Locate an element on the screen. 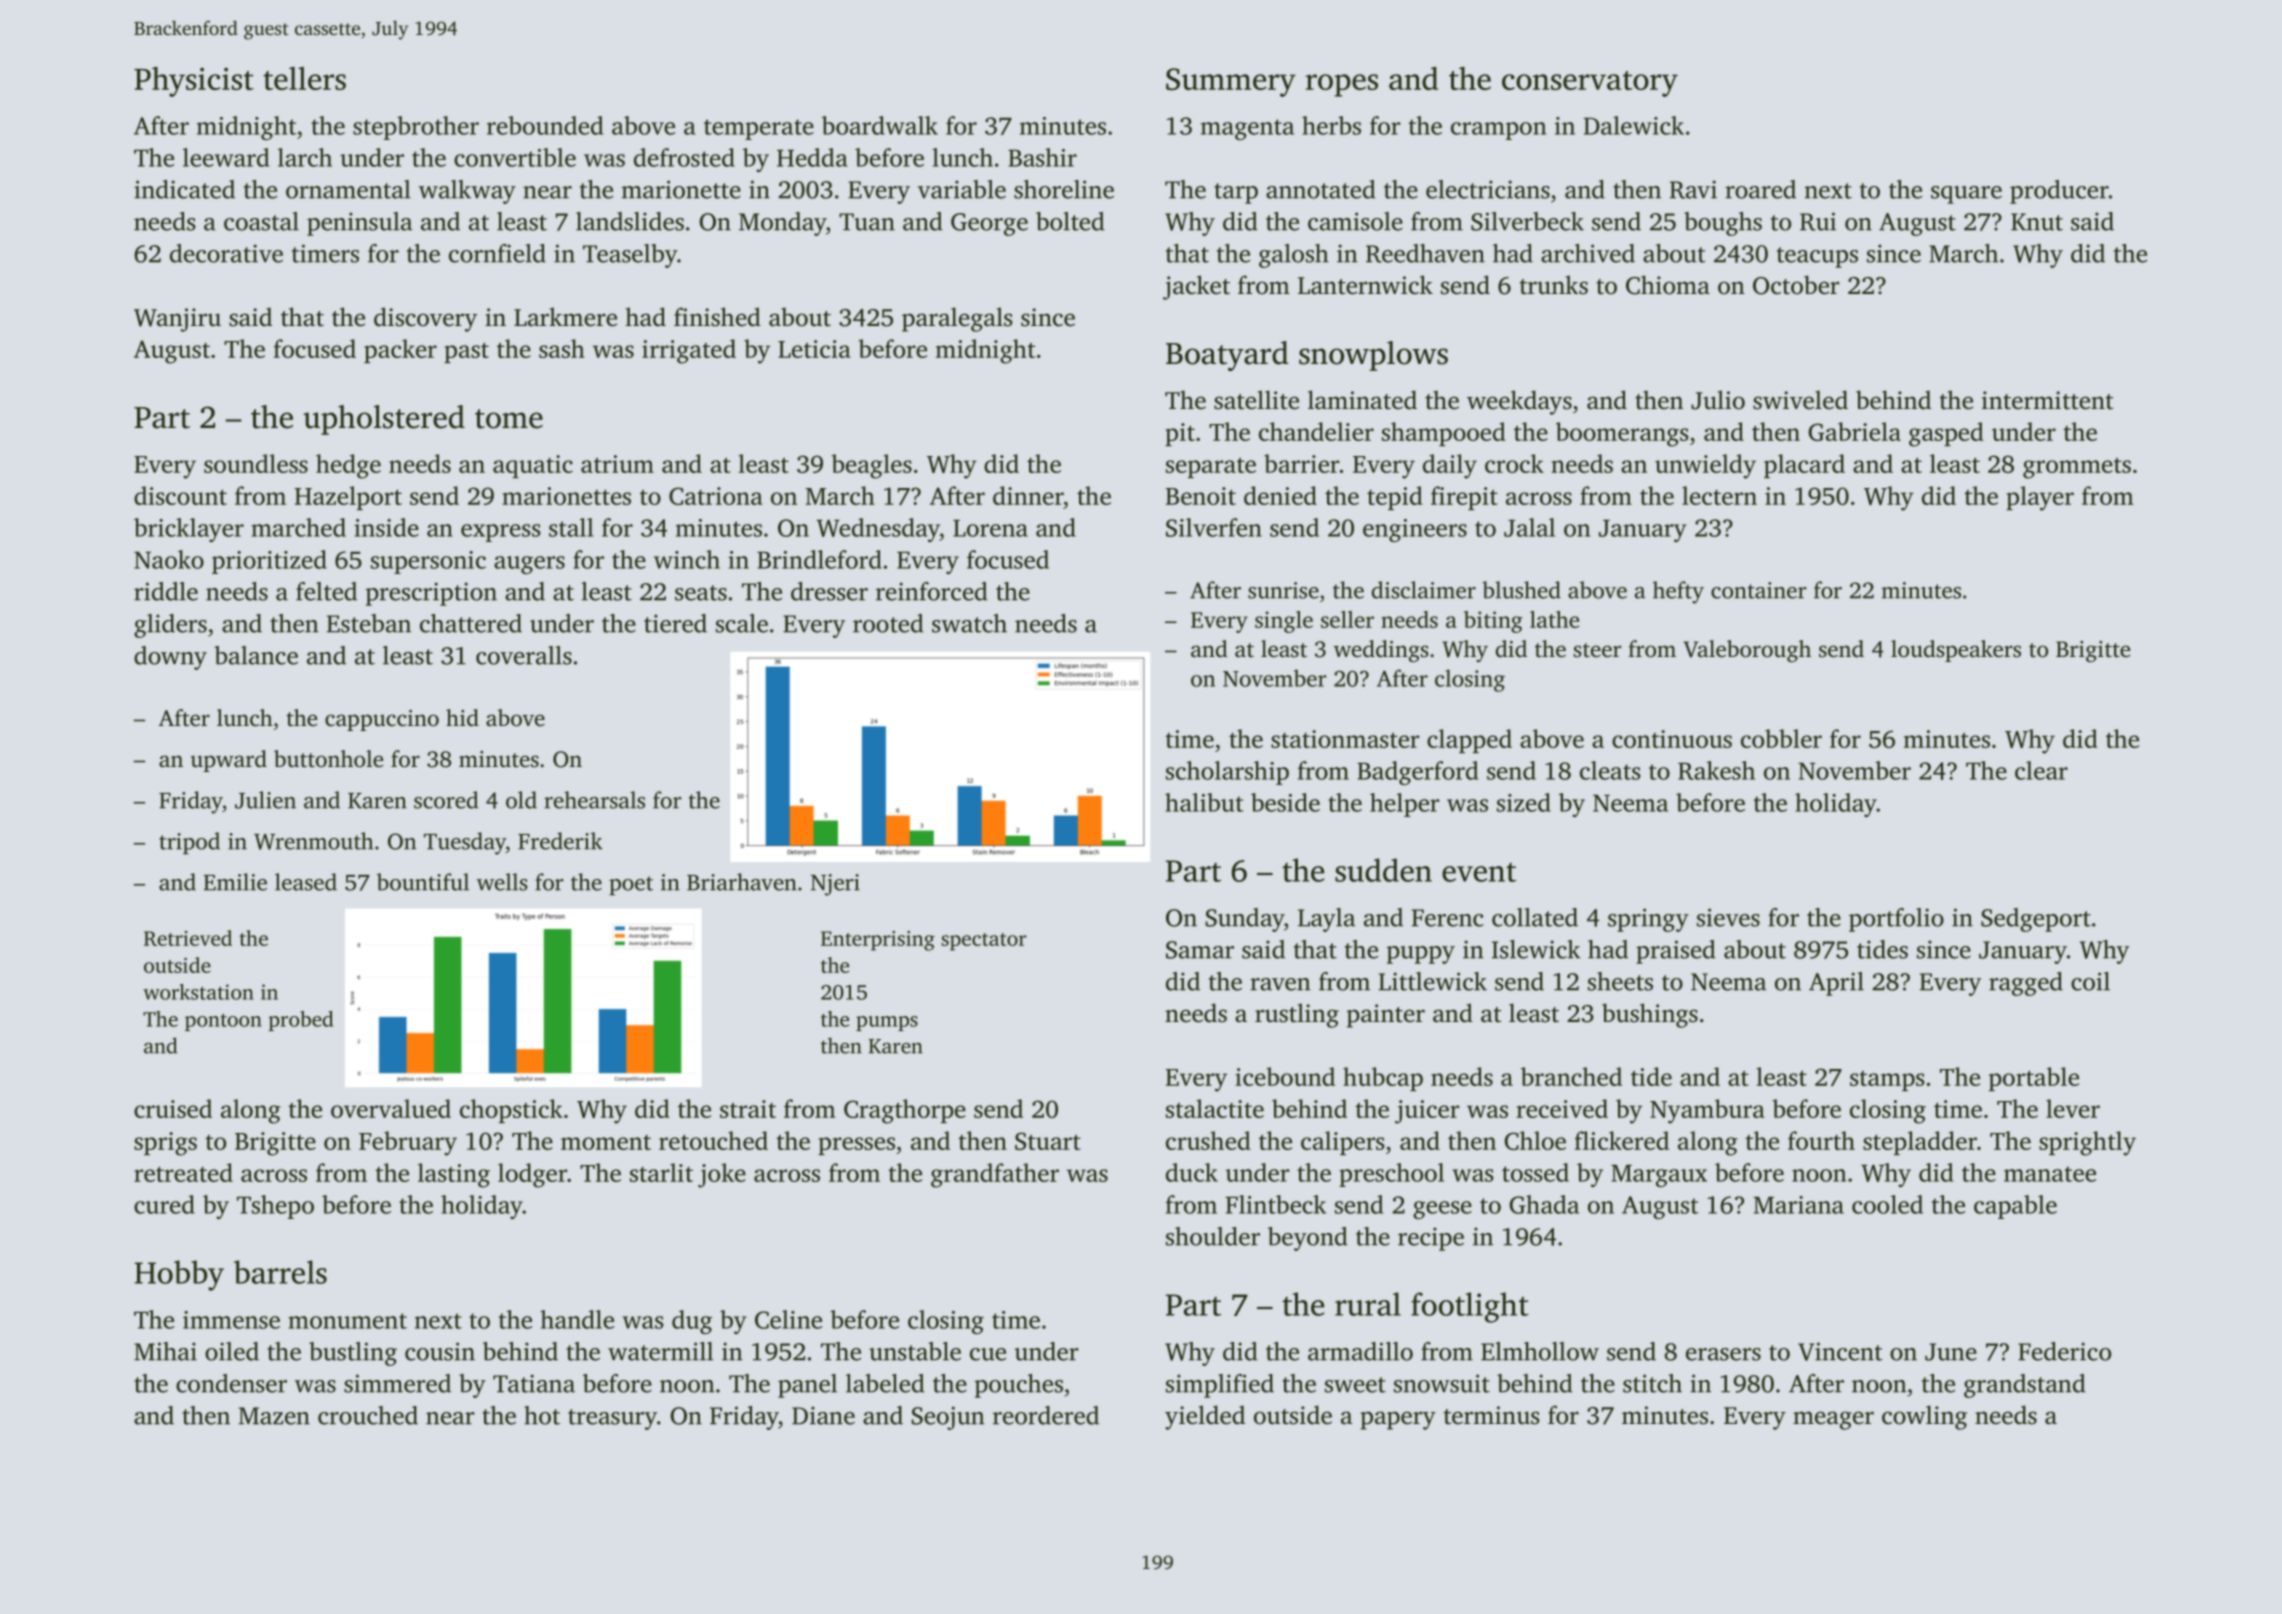  Mazen is located at coordinates (274, 1416).
